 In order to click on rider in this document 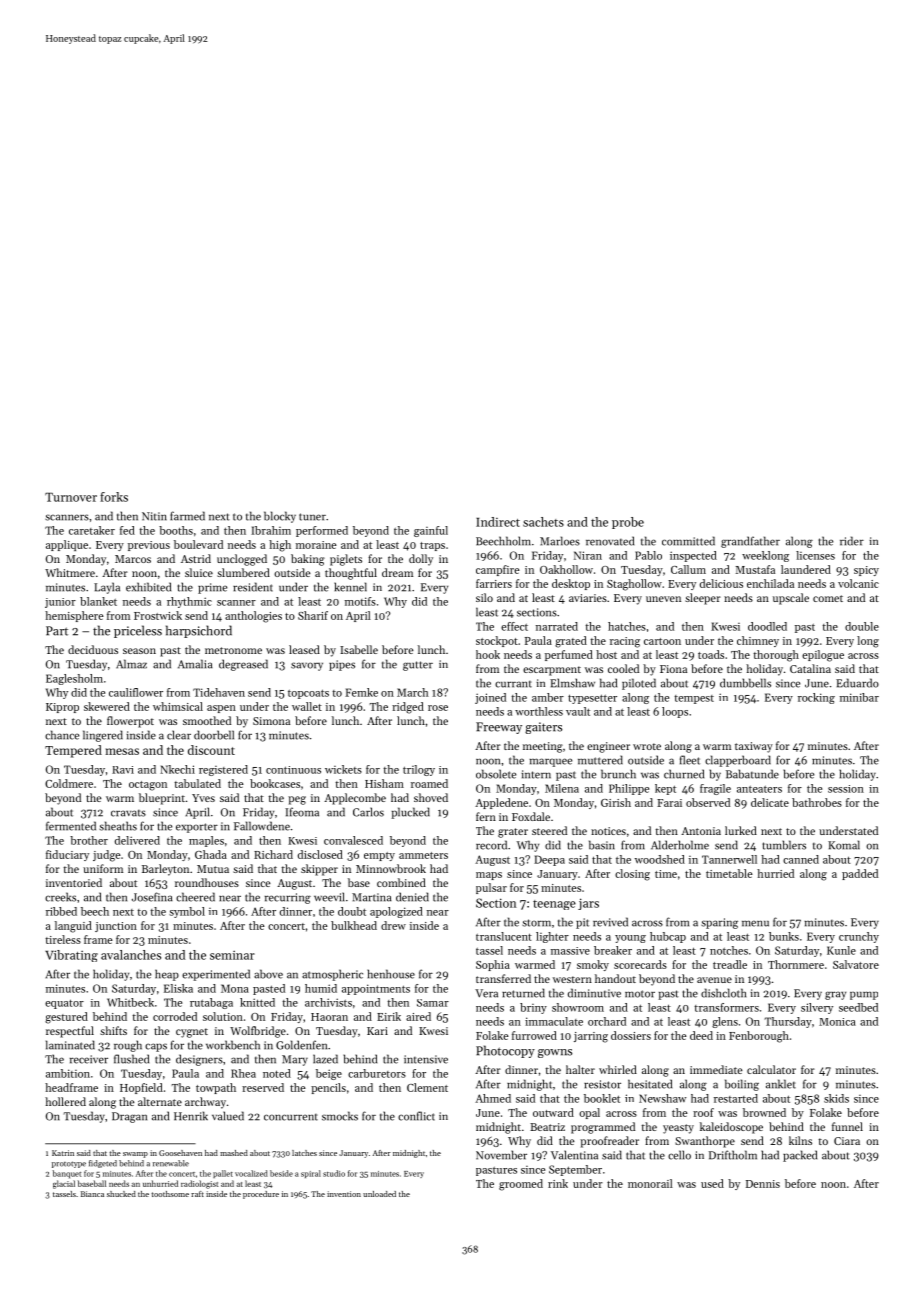, I will do `click(852, 541)`.
